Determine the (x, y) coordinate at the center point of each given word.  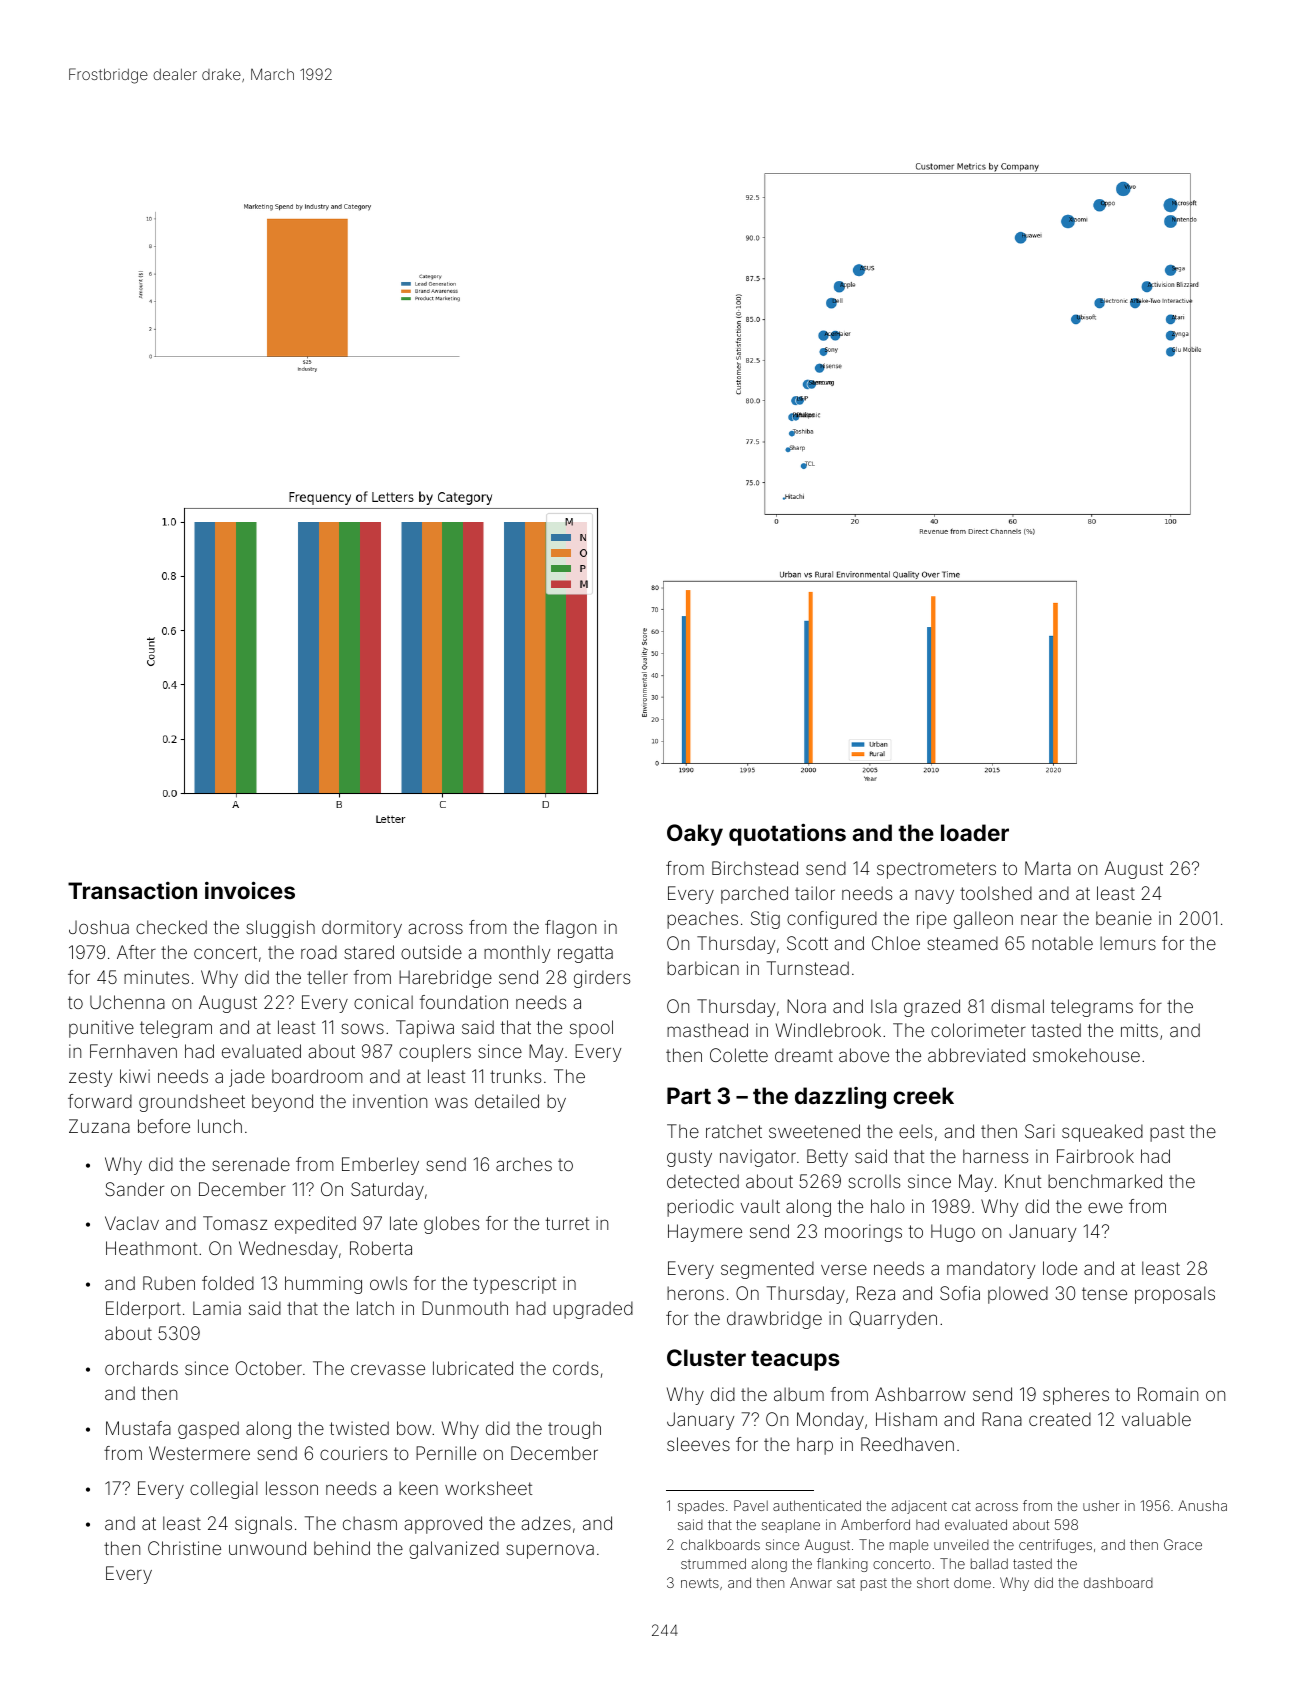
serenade (251, 1164)
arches (524, 1164)
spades (701, 1507)
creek (923, 1095)
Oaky (695, 835)
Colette (739, 1055)
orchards (141, 1368)
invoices (250, 890)
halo (888, 1206)
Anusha (1202, 1505)
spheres (1076, 1396)
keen (418, 1488)
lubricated (473, 1368)
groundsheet (192, 1103)
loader (975, 832)
